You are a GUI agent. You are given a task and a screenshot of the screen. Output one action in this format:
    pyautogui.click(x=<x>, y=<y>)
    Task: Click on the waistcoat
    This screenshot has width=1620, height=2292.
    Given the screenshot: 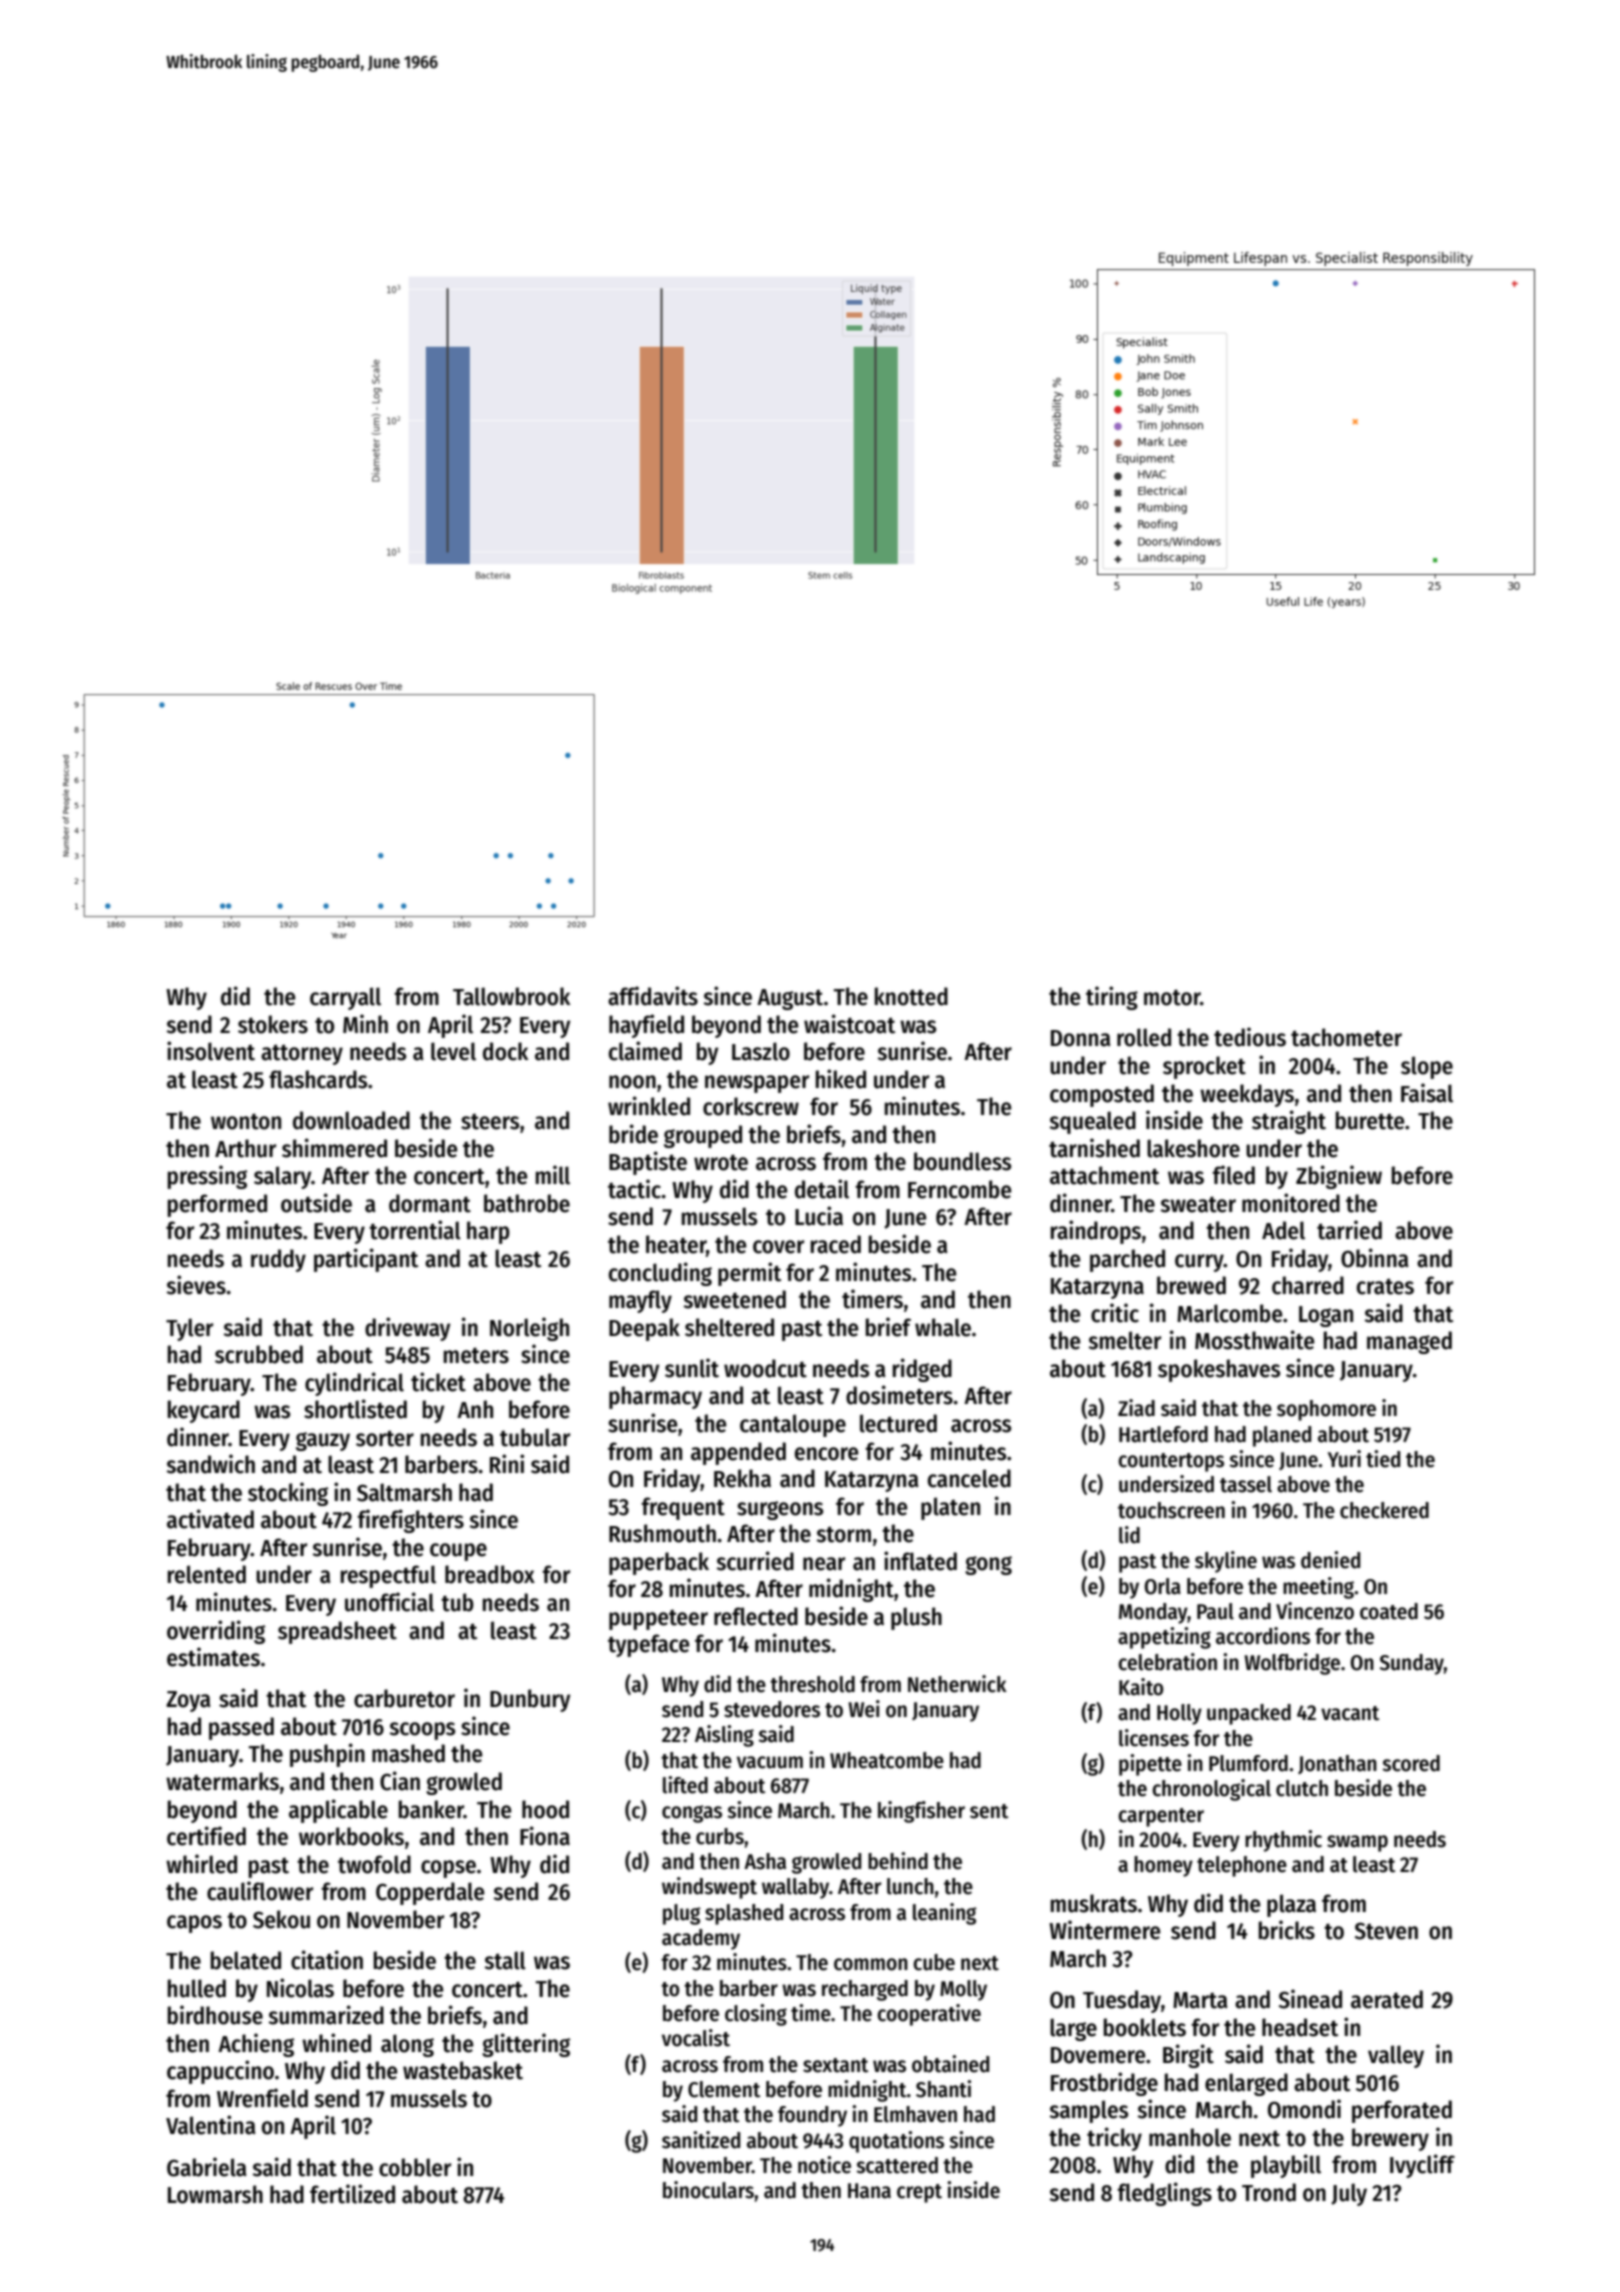 What is the action you would take?
    pyautogui.click(x=849, y=1024)
